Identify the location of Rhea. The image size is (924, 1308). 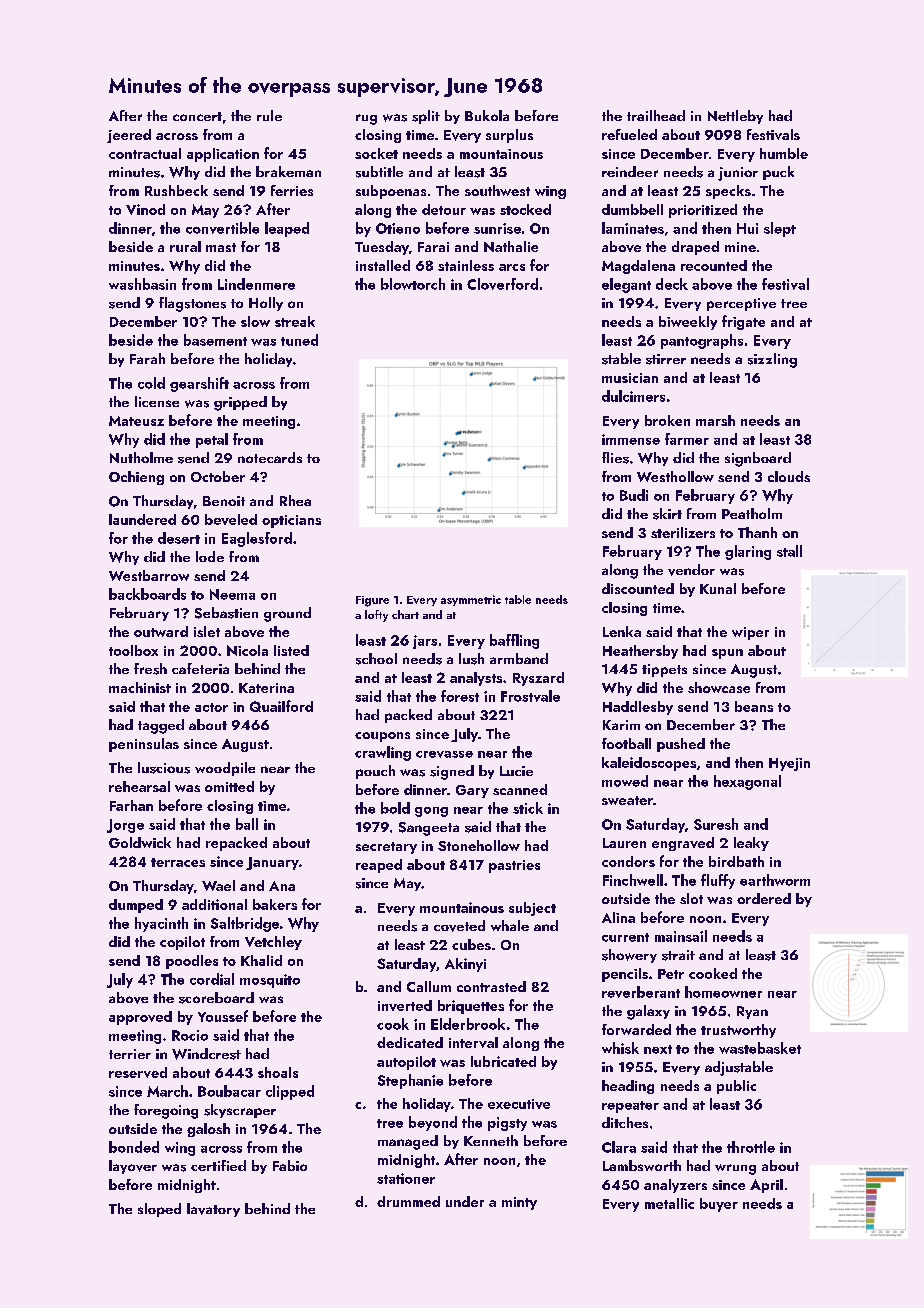
(295, 500).
